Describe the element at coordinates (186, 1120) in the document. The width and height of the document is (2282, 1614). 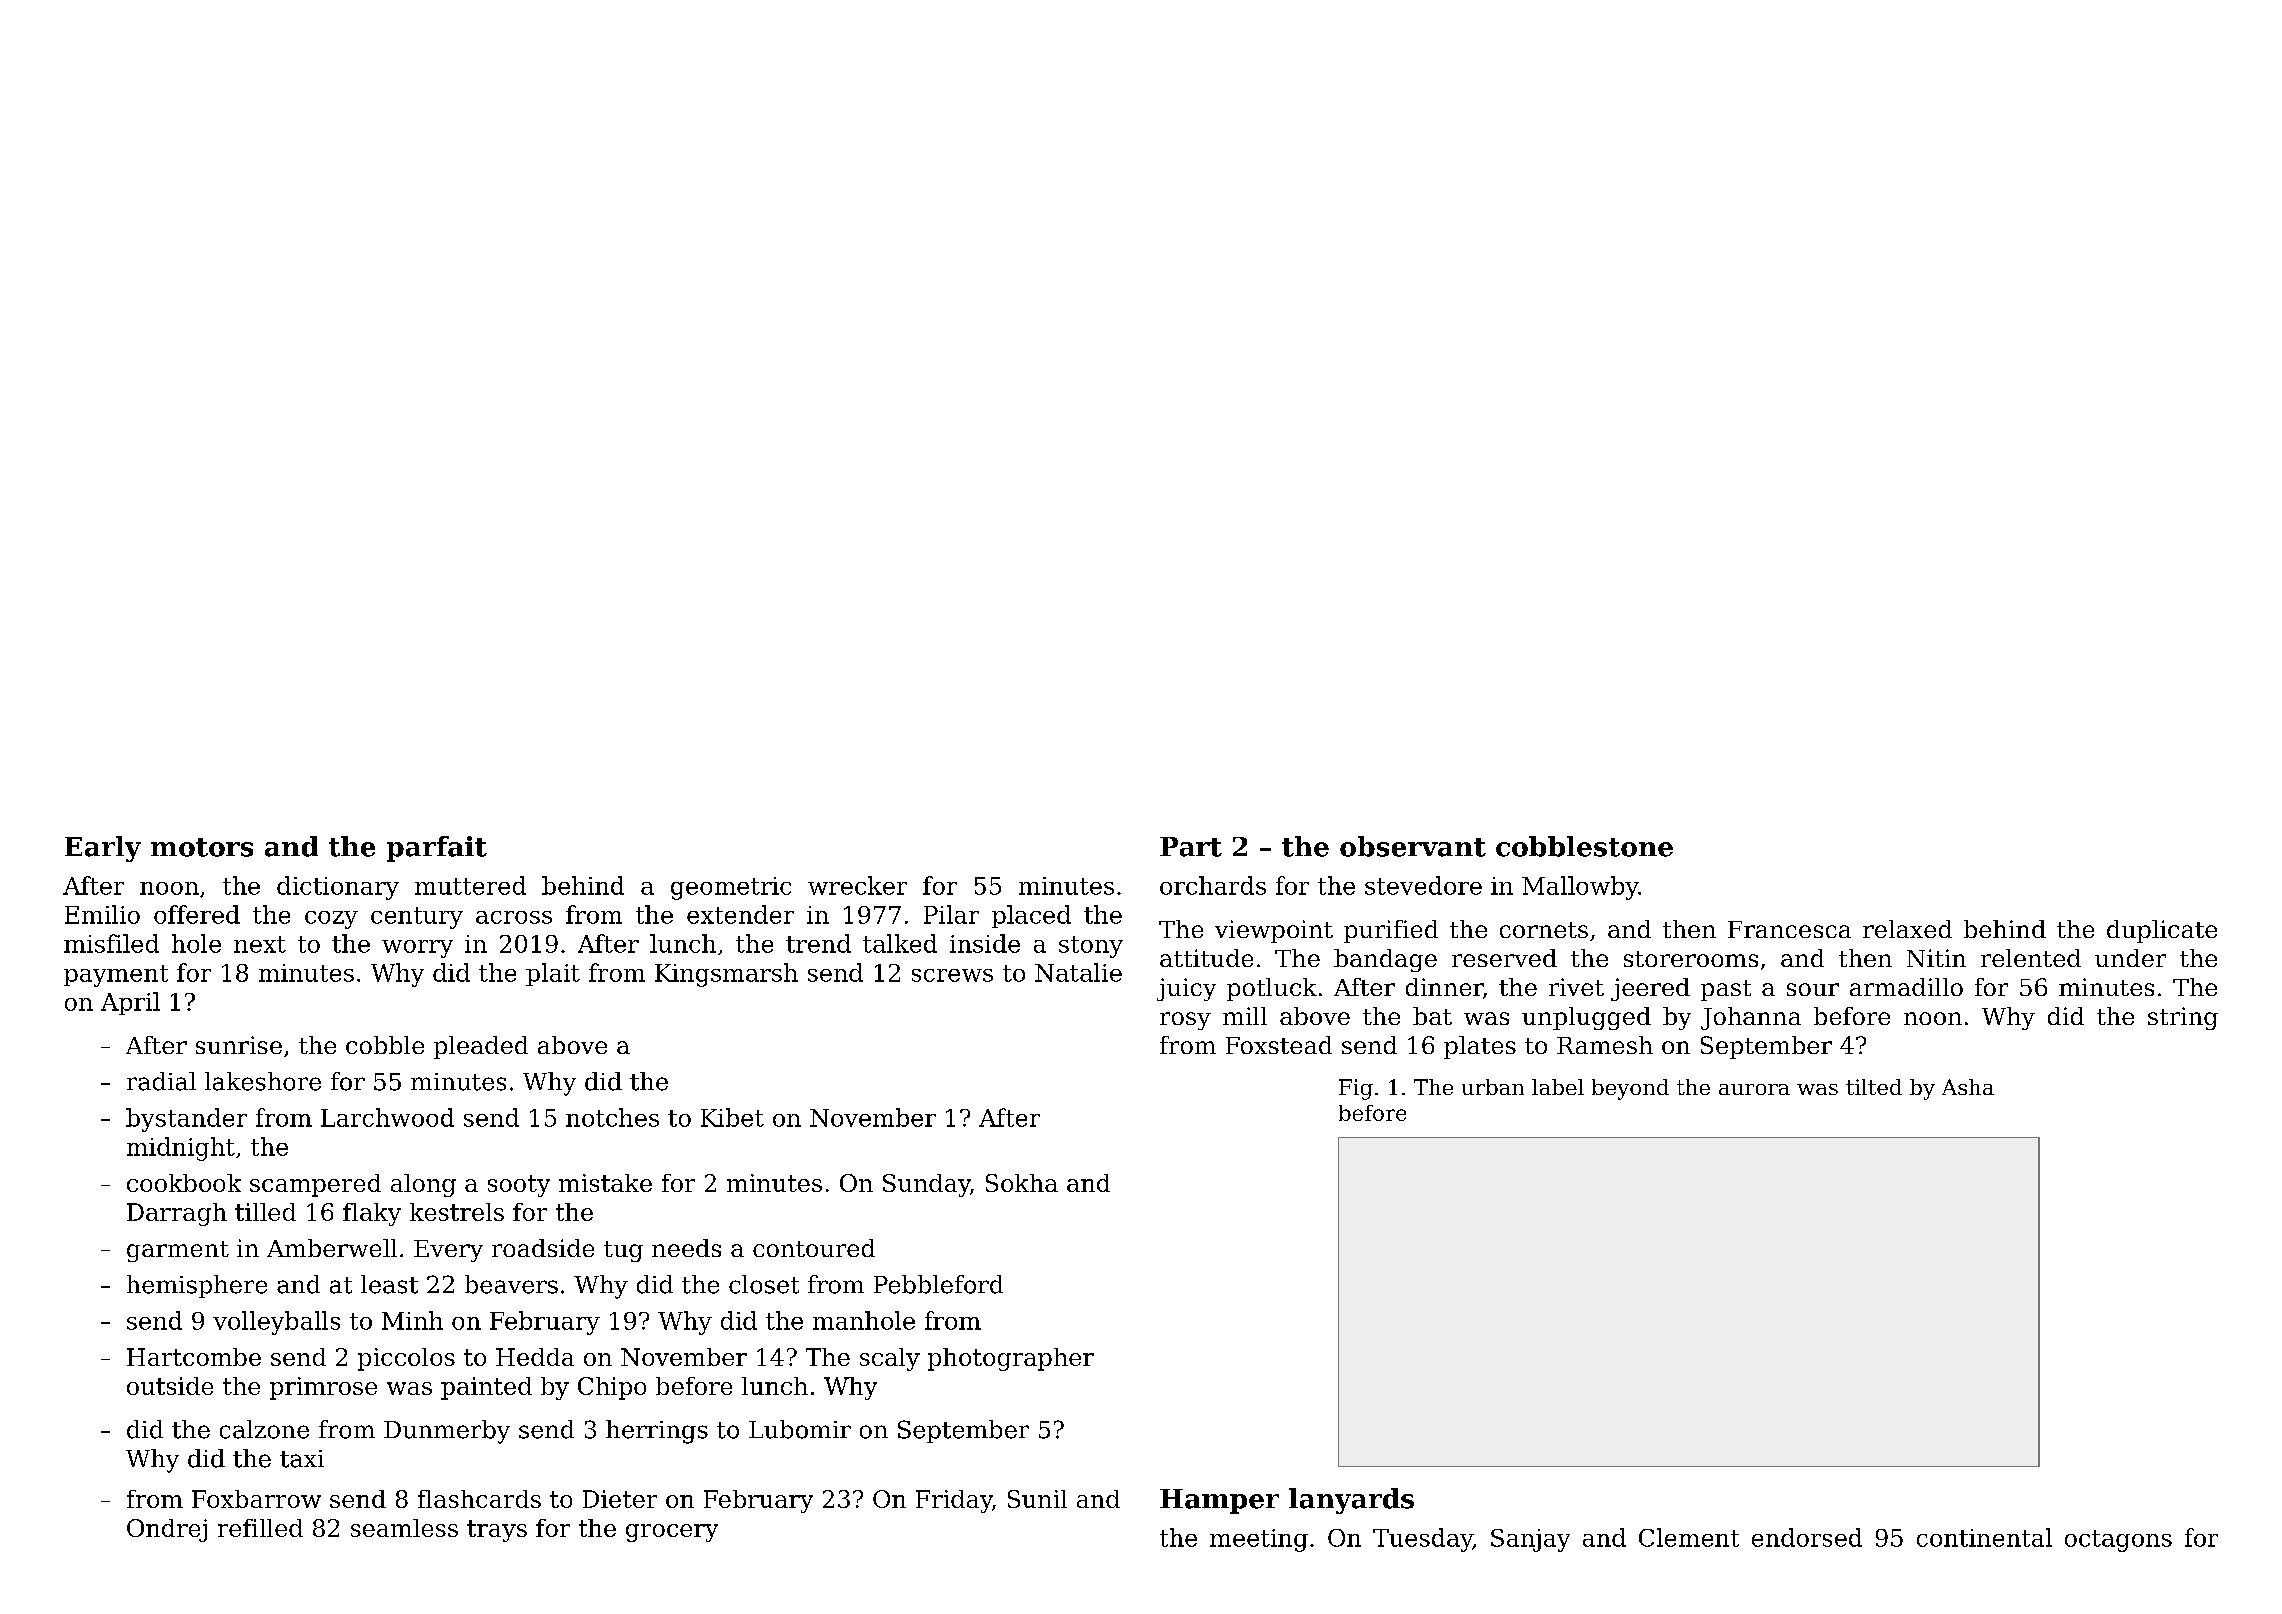
I see `bystander` at that location.
